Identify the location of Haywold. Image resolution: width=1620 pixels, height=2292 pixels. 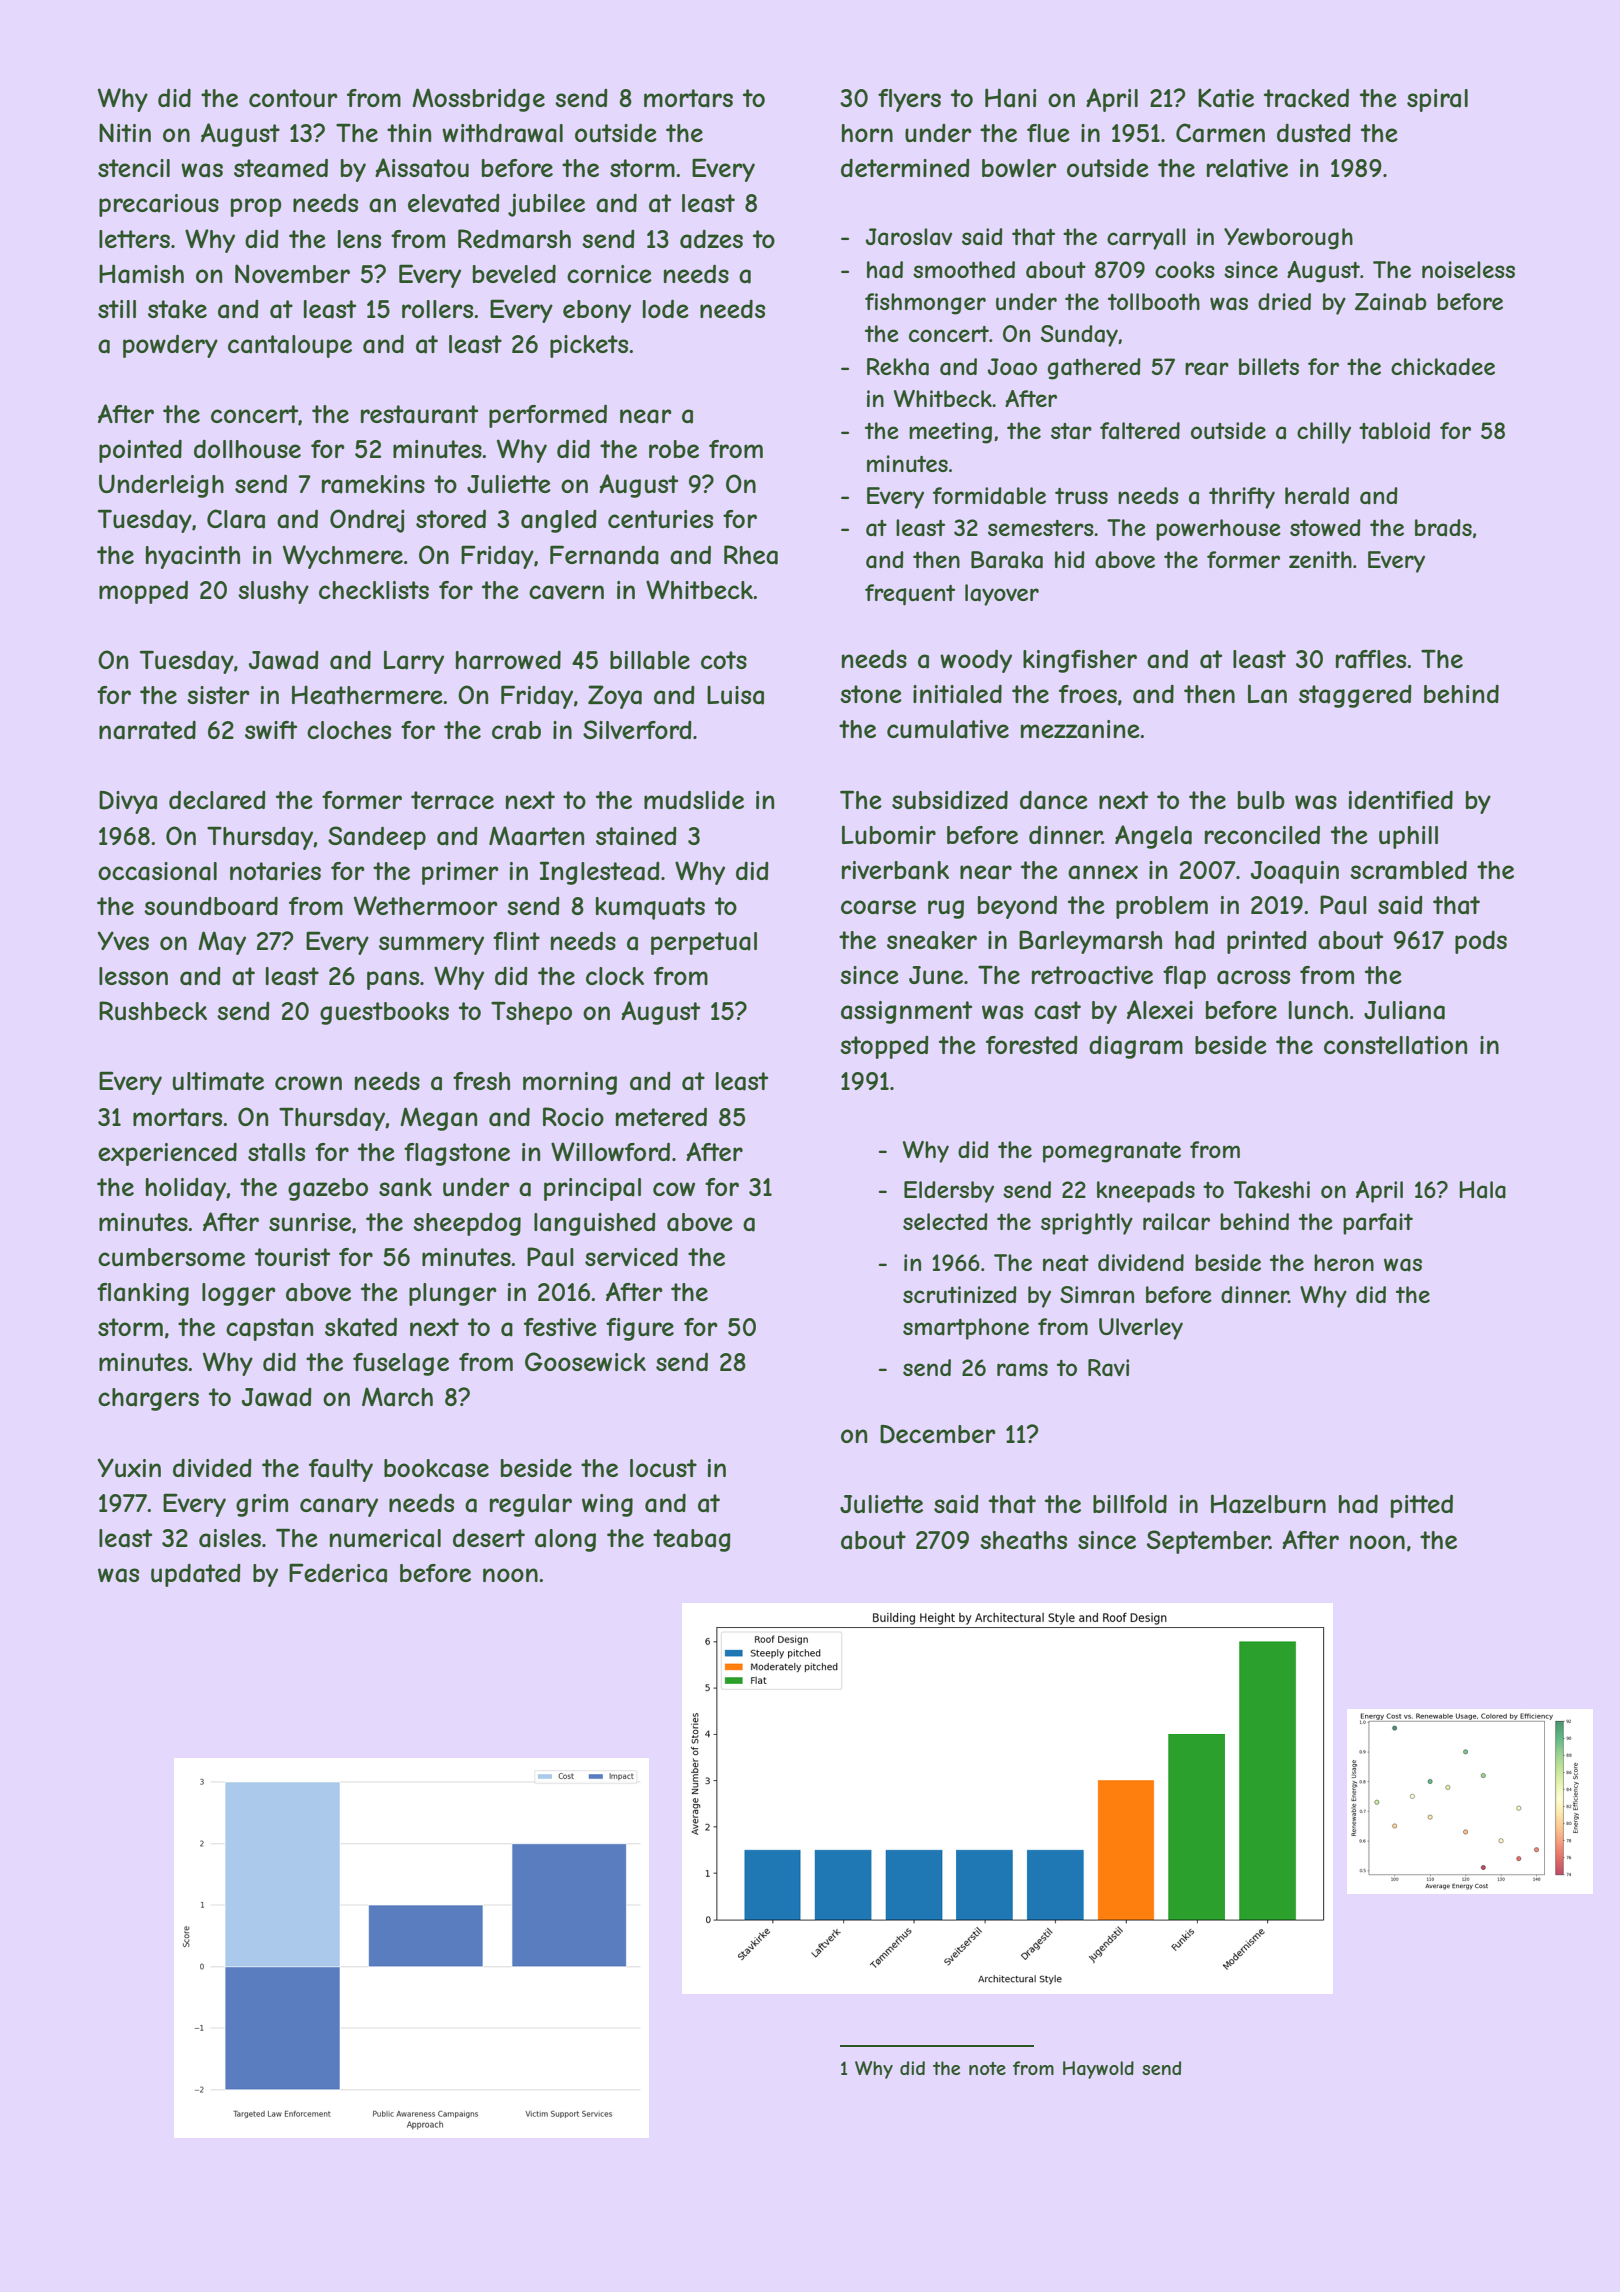
(1098, 2070).
